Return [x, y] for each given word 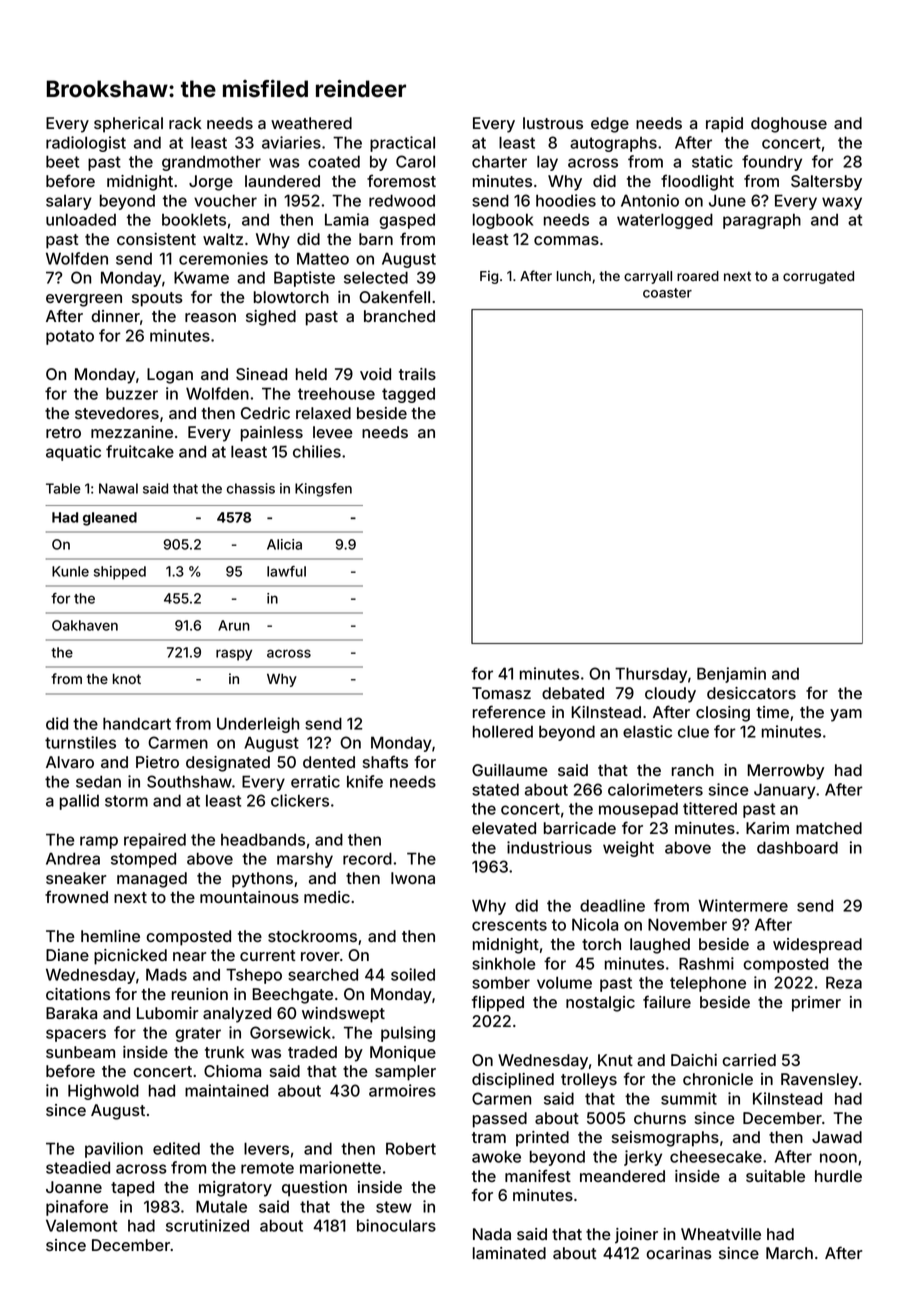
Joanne [74, 1187]
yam [846, 715]
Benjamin [731, 675]
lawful [286, 571]
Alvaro [70, 762]
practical [402, 144]
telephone [708, 984]
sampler [405, 1073]
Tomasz [501, 693]
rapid [724, 125]
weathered [311, 123]
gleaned [110, 519]
